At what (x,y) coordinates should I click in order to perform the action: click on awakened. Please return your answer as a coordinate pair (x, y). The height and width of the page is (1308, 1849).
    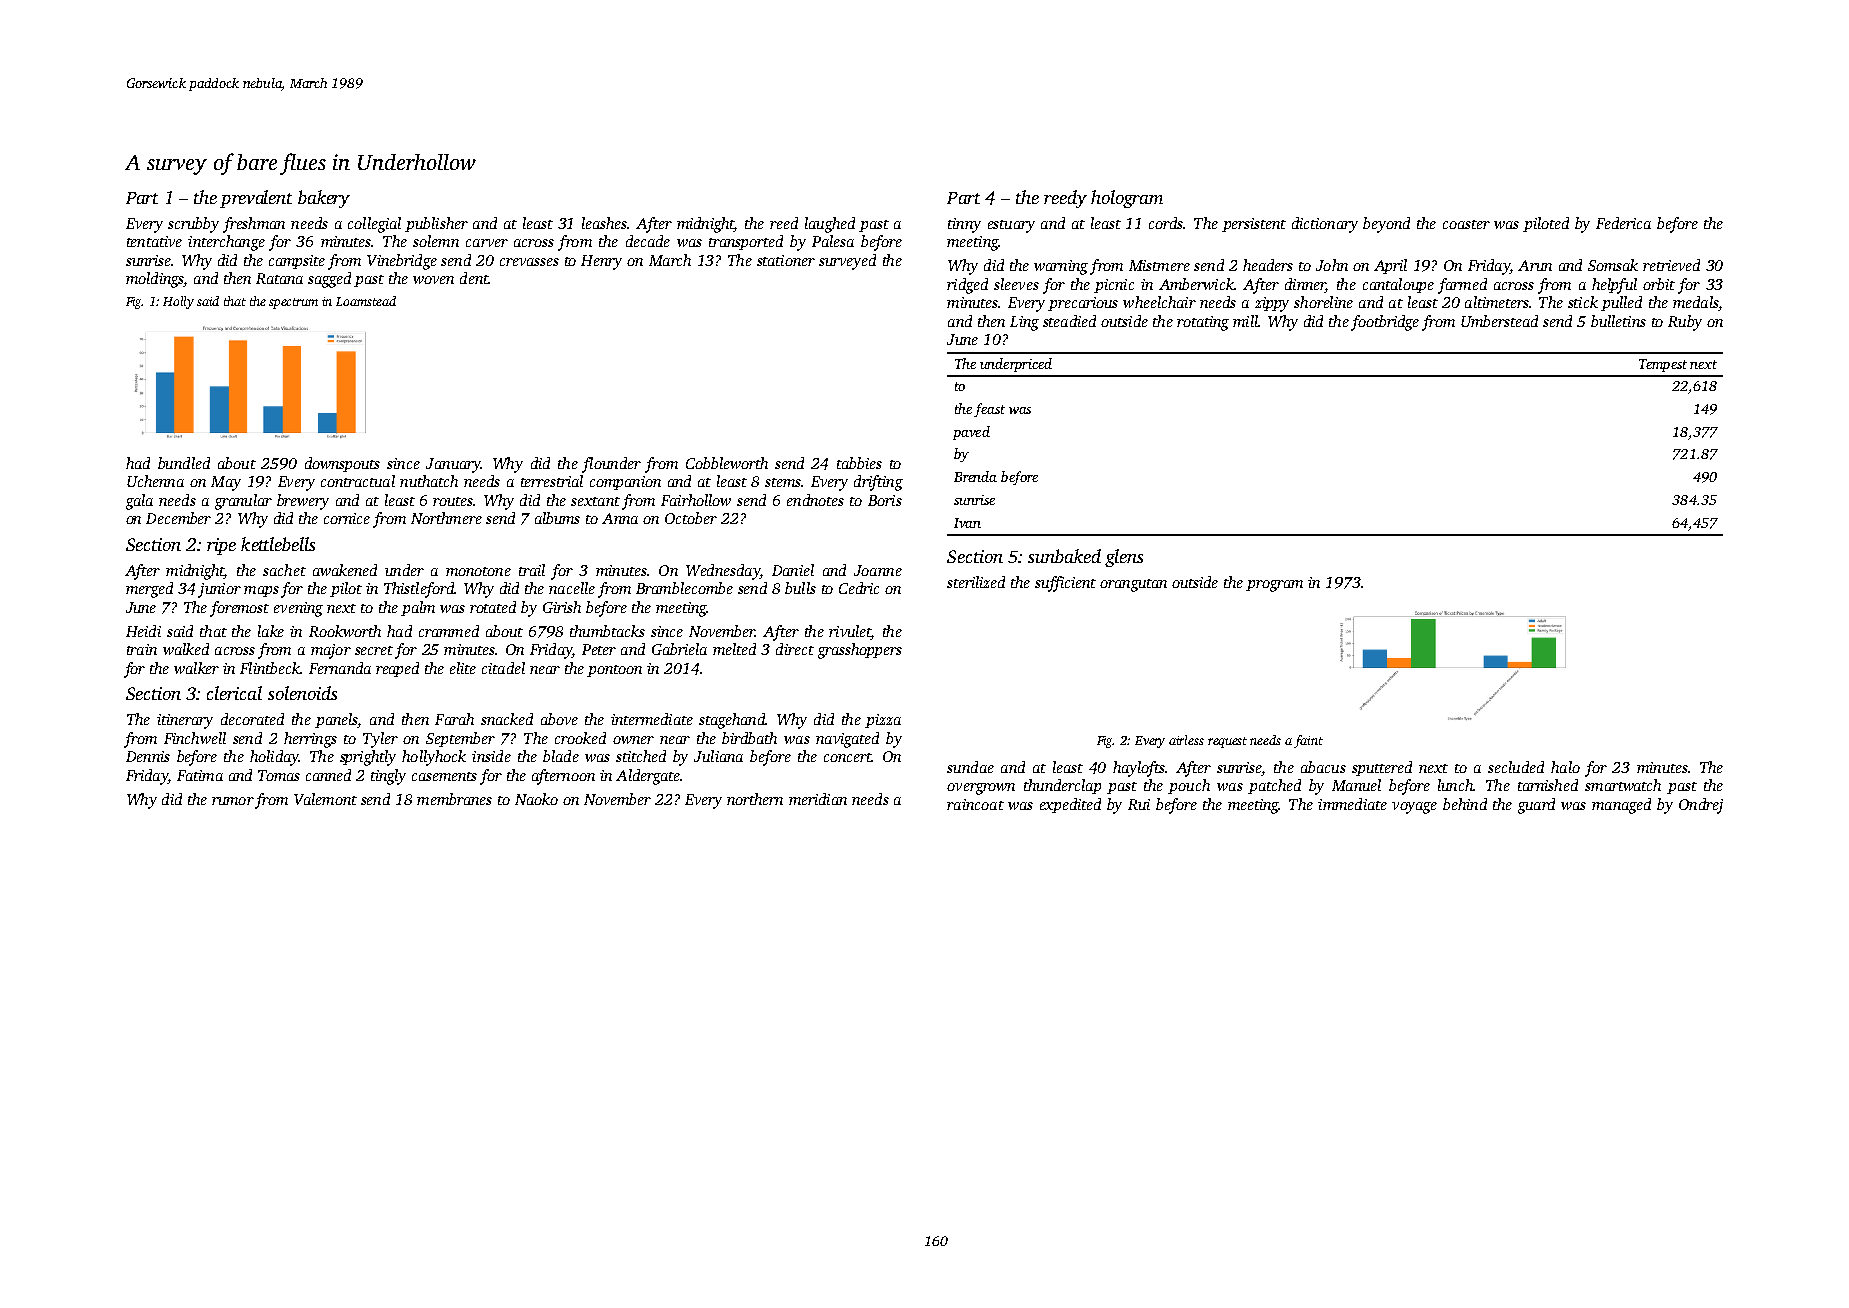
    Looking at the image, I should click on (345, 570).
